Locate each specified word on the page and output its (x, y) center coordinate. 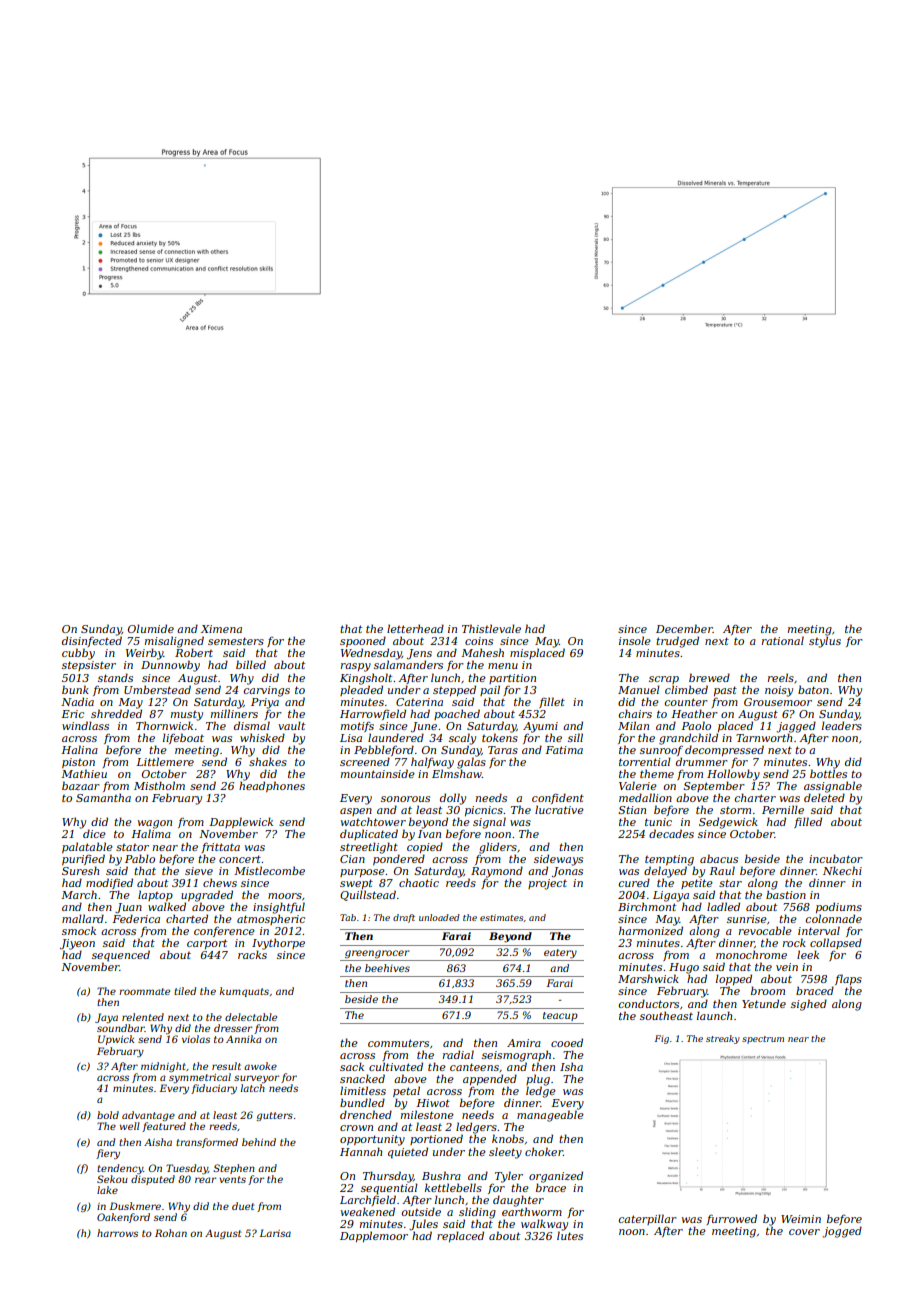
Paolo (696, 725)
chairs (635, 713)
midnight (163, 1067)
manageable (550, 1116)
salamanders (408, 665)
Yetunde (764, 1003)
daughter (518, 1201)
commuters (398, 1043)
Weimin (801, 1219)
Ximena (221, 629)
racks (252, 954)
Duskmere (135, 1206)
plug (538, 1080)
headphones (272, 786)
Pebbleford (384, 750)
